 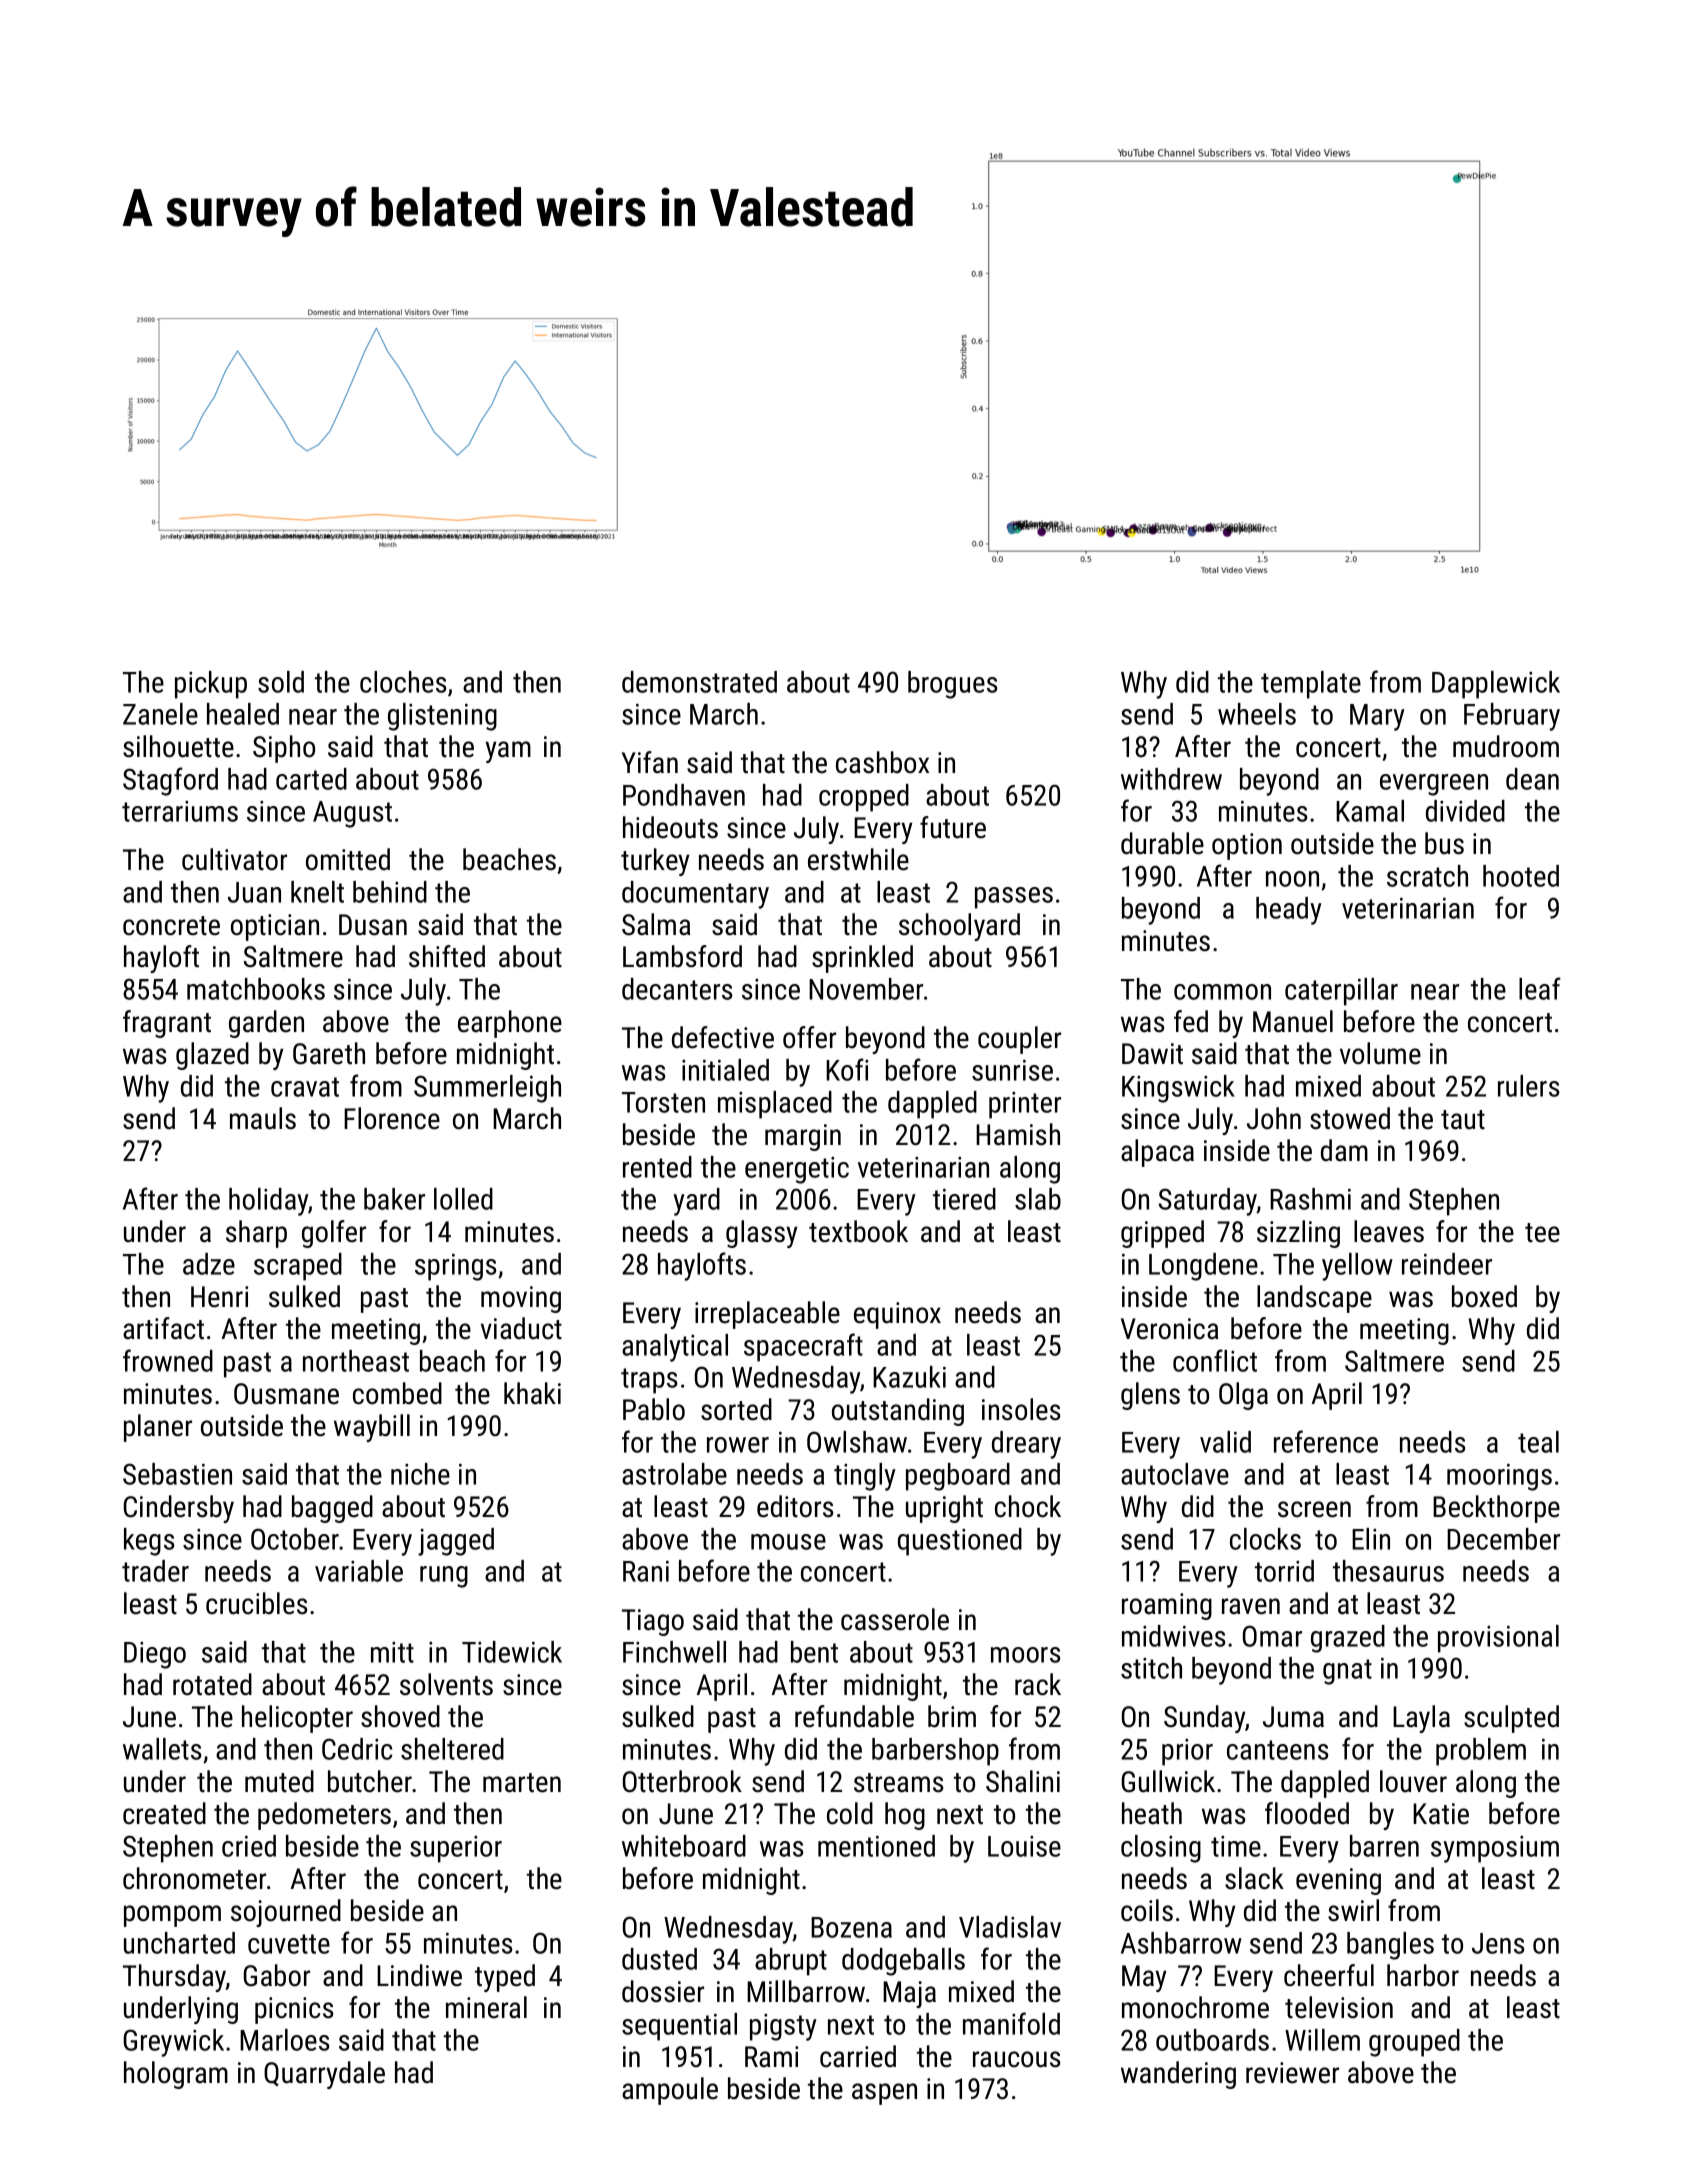 I want to click on reviewer, so click(x=1292, y=2073).
